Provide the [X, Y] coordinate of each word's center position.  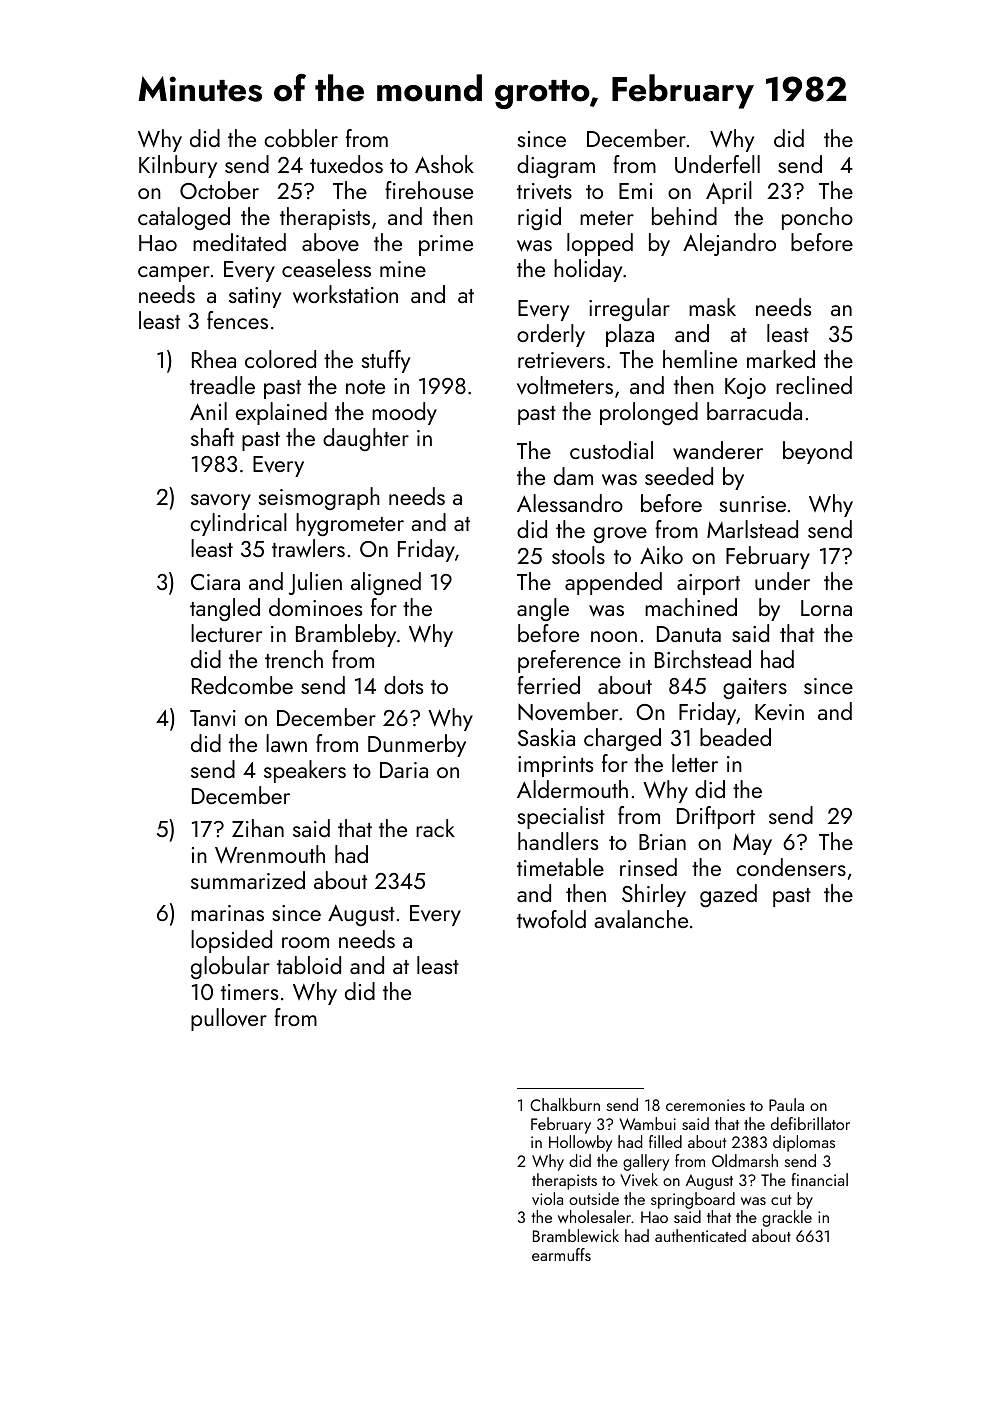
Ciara [215, 582]
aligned [386, 583]
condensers [791, 867]
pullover [229, 1019]
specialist [561, 817]
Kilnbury [178, 166]
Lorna [826, 608]
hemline [700, 359]
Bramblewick [576, 1235]
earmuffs [561, 1254]
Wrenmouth [270, 854]
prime [446, 245]
